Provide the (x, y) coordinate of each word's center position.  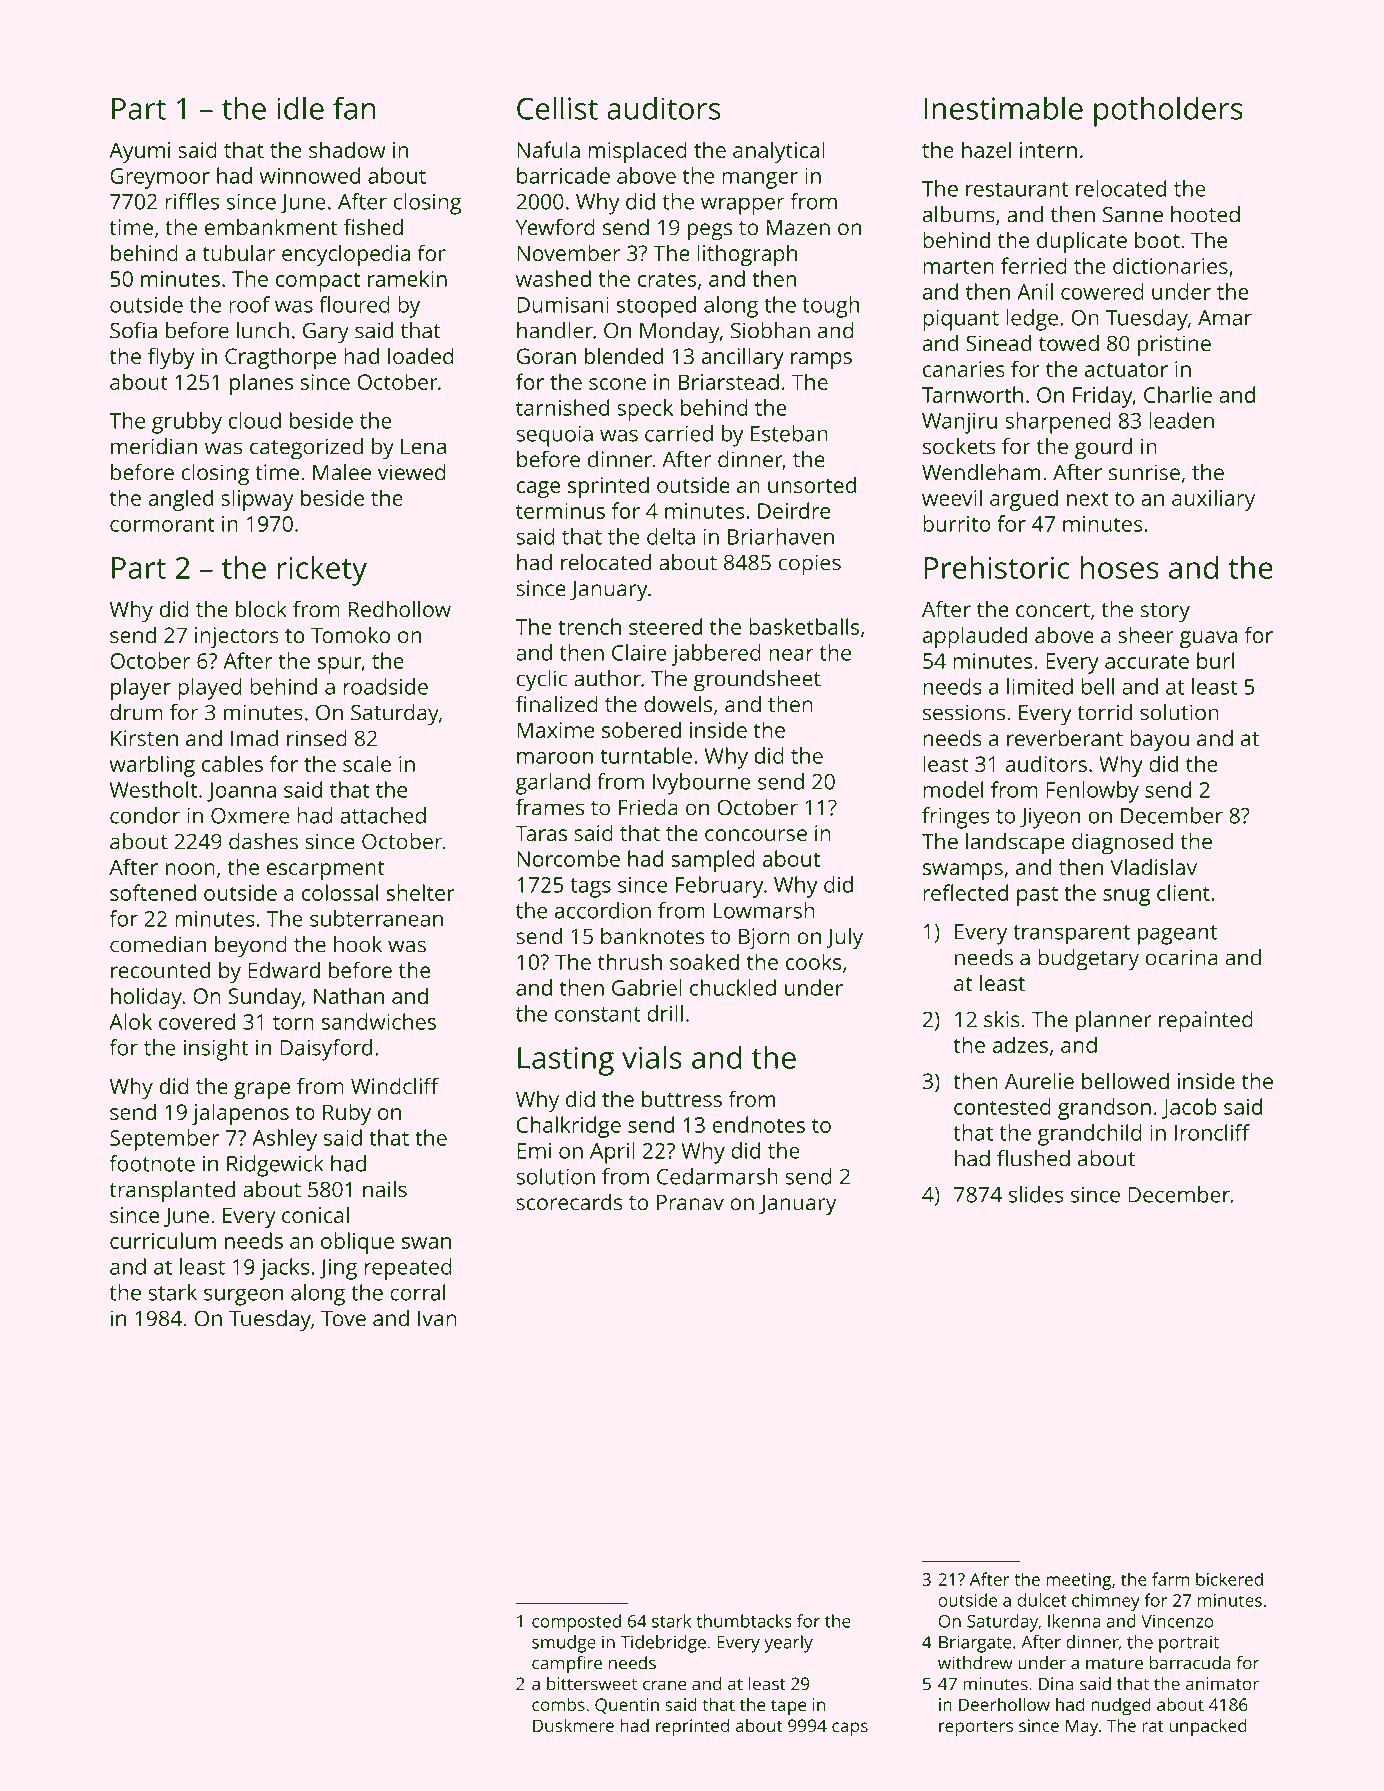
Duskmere (573, 1725)
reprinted (692, 1727)
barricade (563, 175)
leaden (1181, 420)
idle (300, 108)
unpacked (1208, 1727)
